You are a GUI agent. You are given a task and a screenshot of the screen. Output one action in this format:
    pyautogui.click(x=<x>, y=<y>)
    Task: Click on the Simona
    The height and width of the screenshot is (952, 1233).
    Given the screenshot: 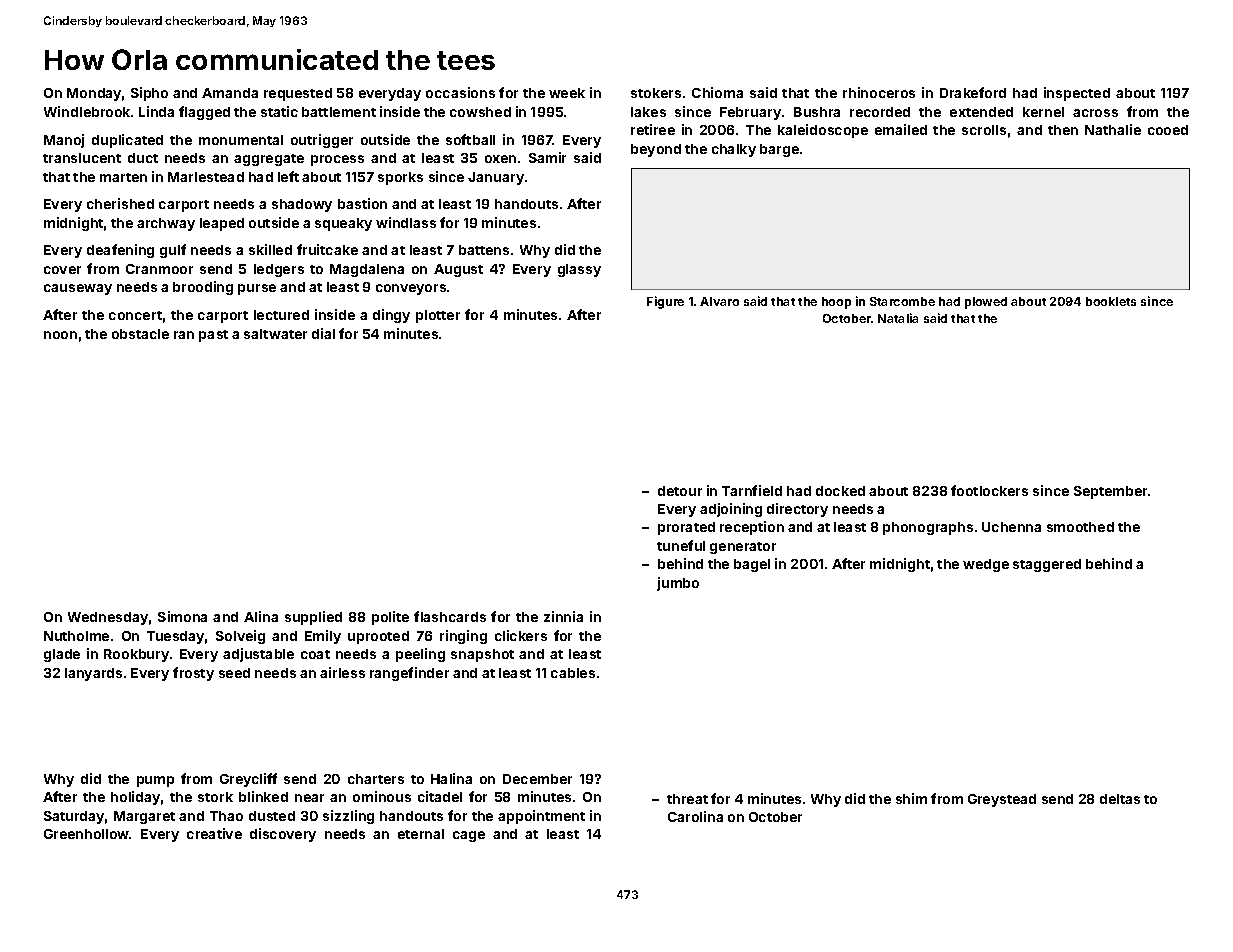 What is the action you would take?
    pyautogui.click(x=182, y=616)
